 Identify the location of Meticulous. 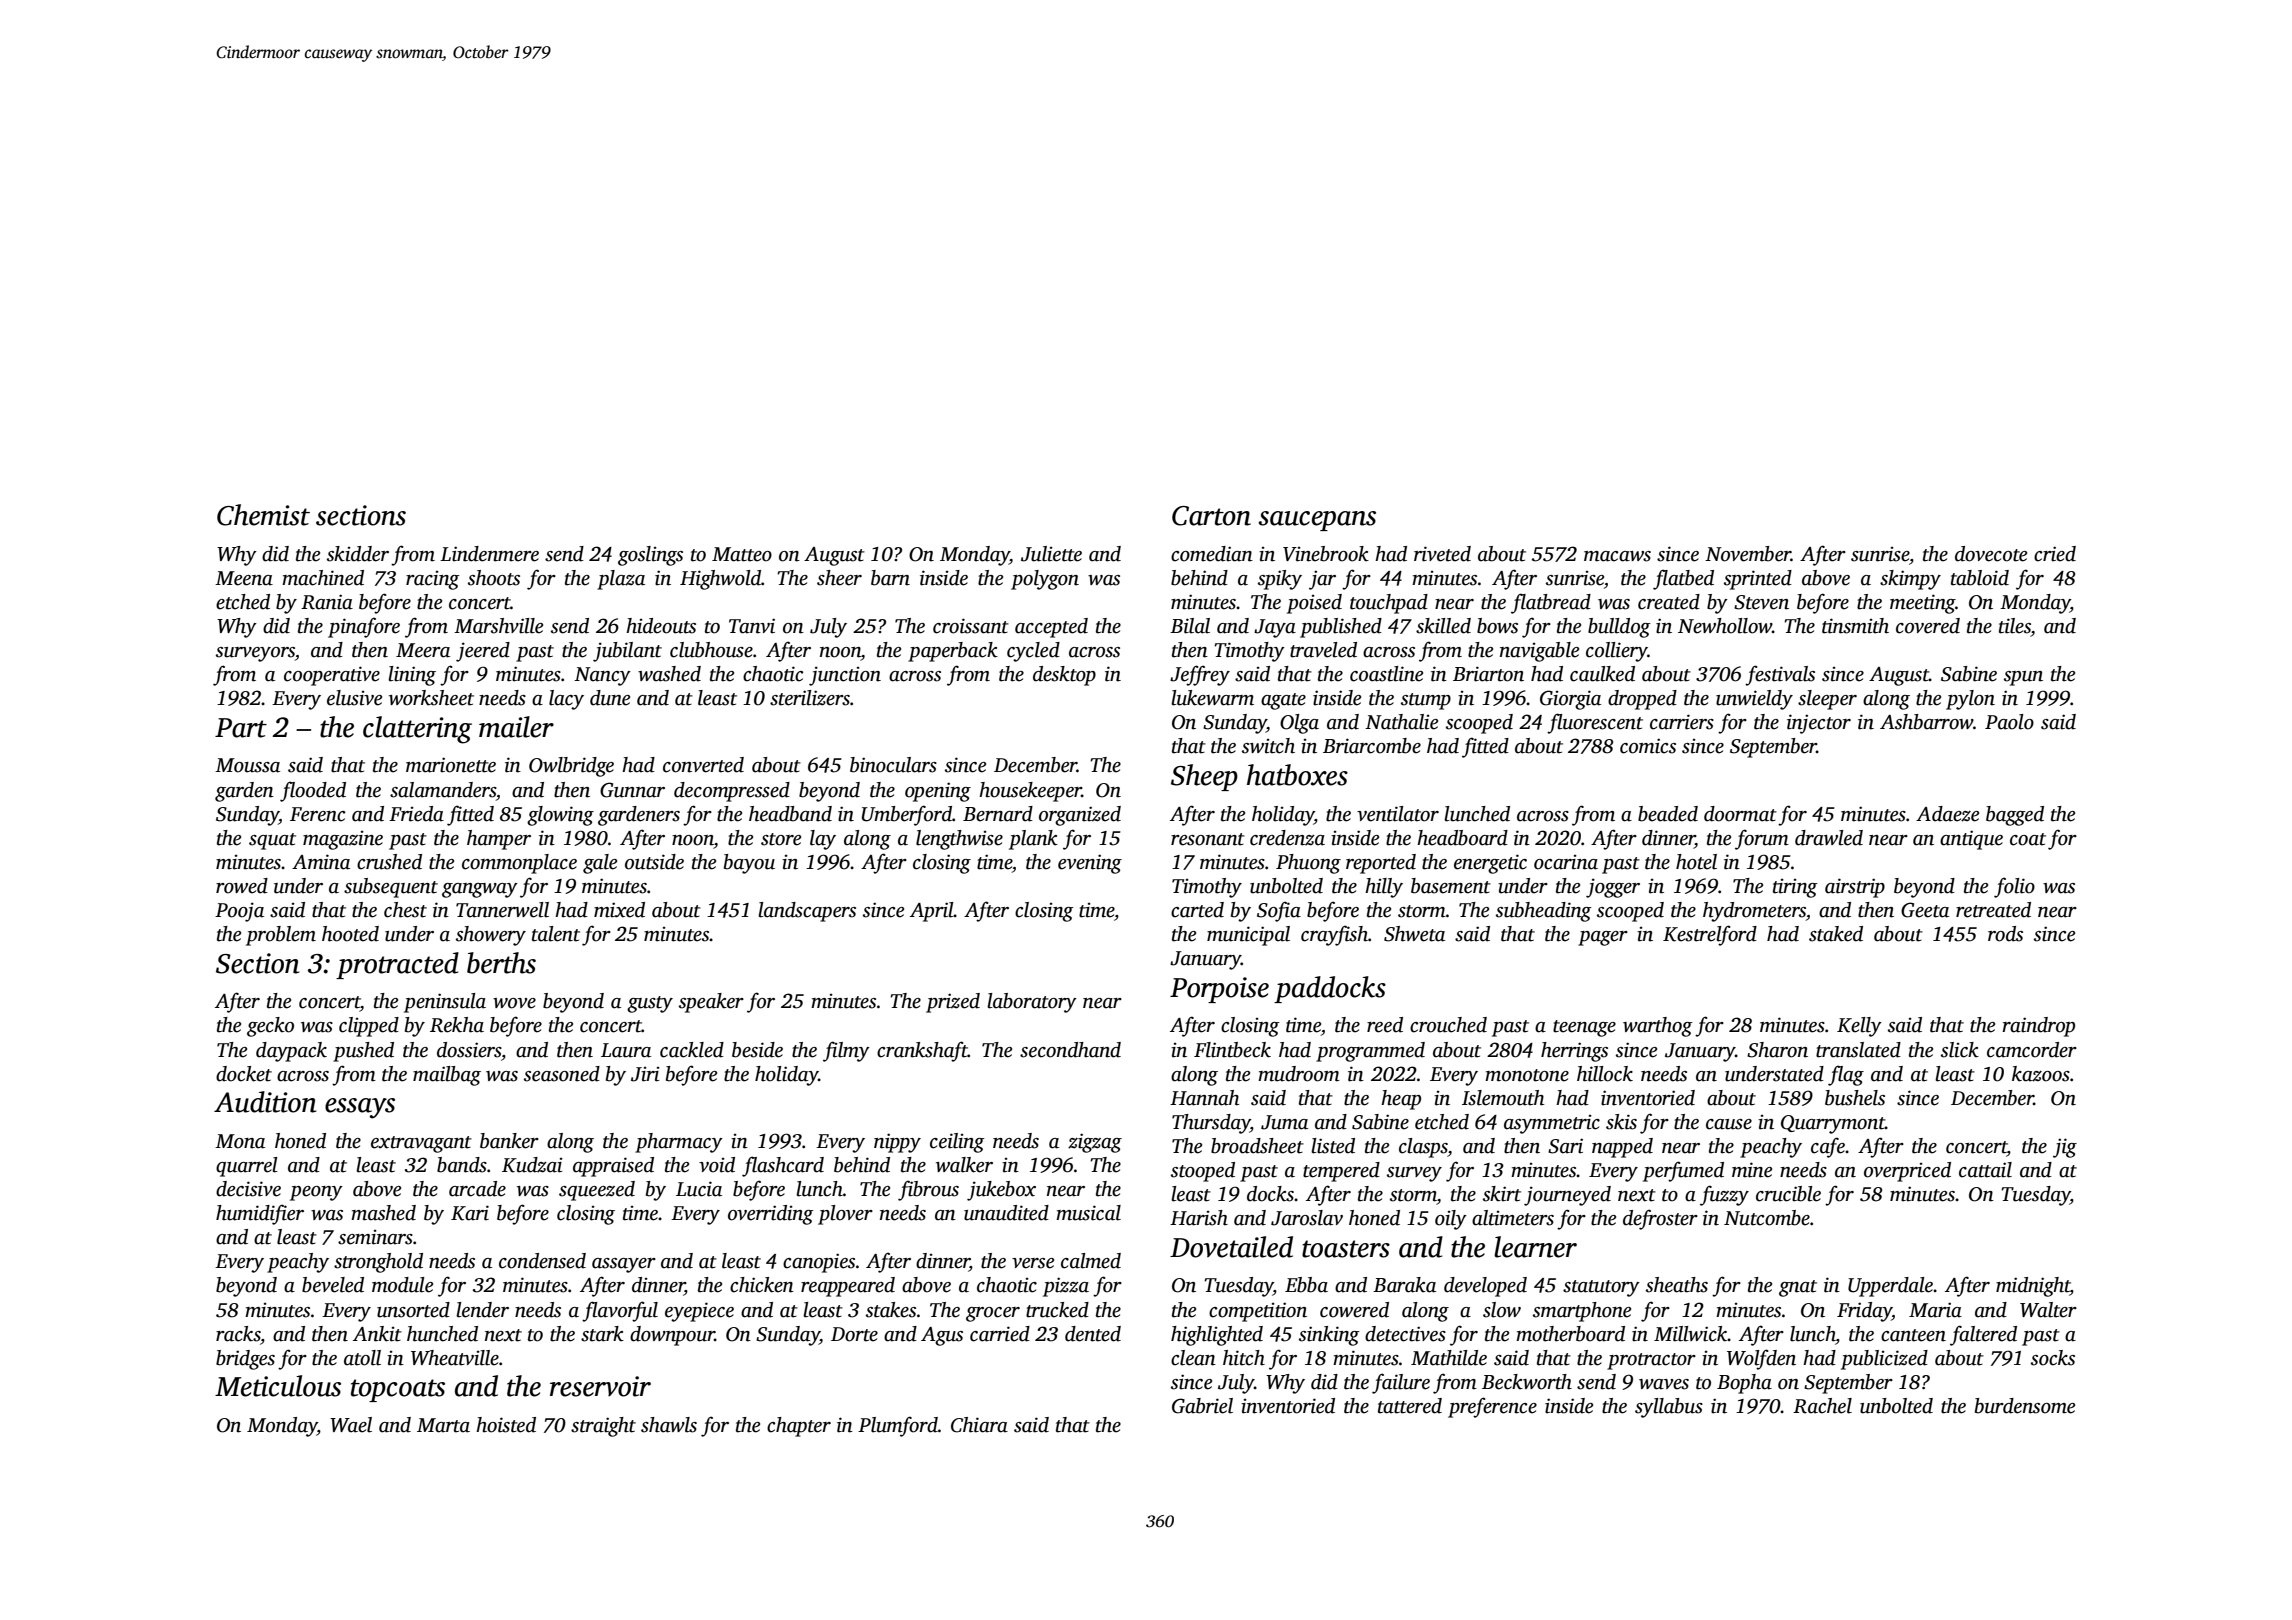
(278, 1386).
